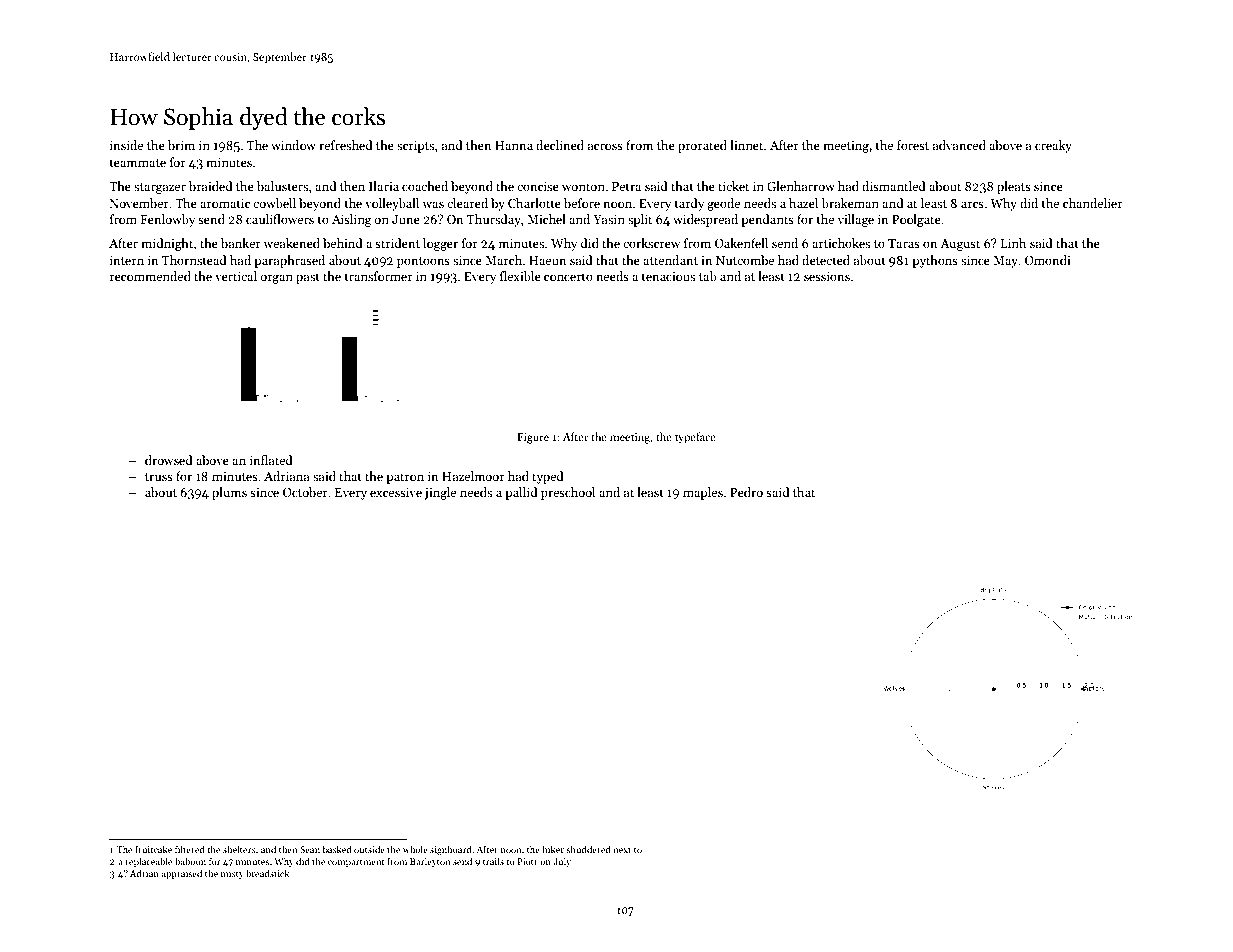 The width and height of the screenshot is (1233, 952). Describe the element at coordinates (746, 492) in the screenshot. I see `Pedro` at that location.
